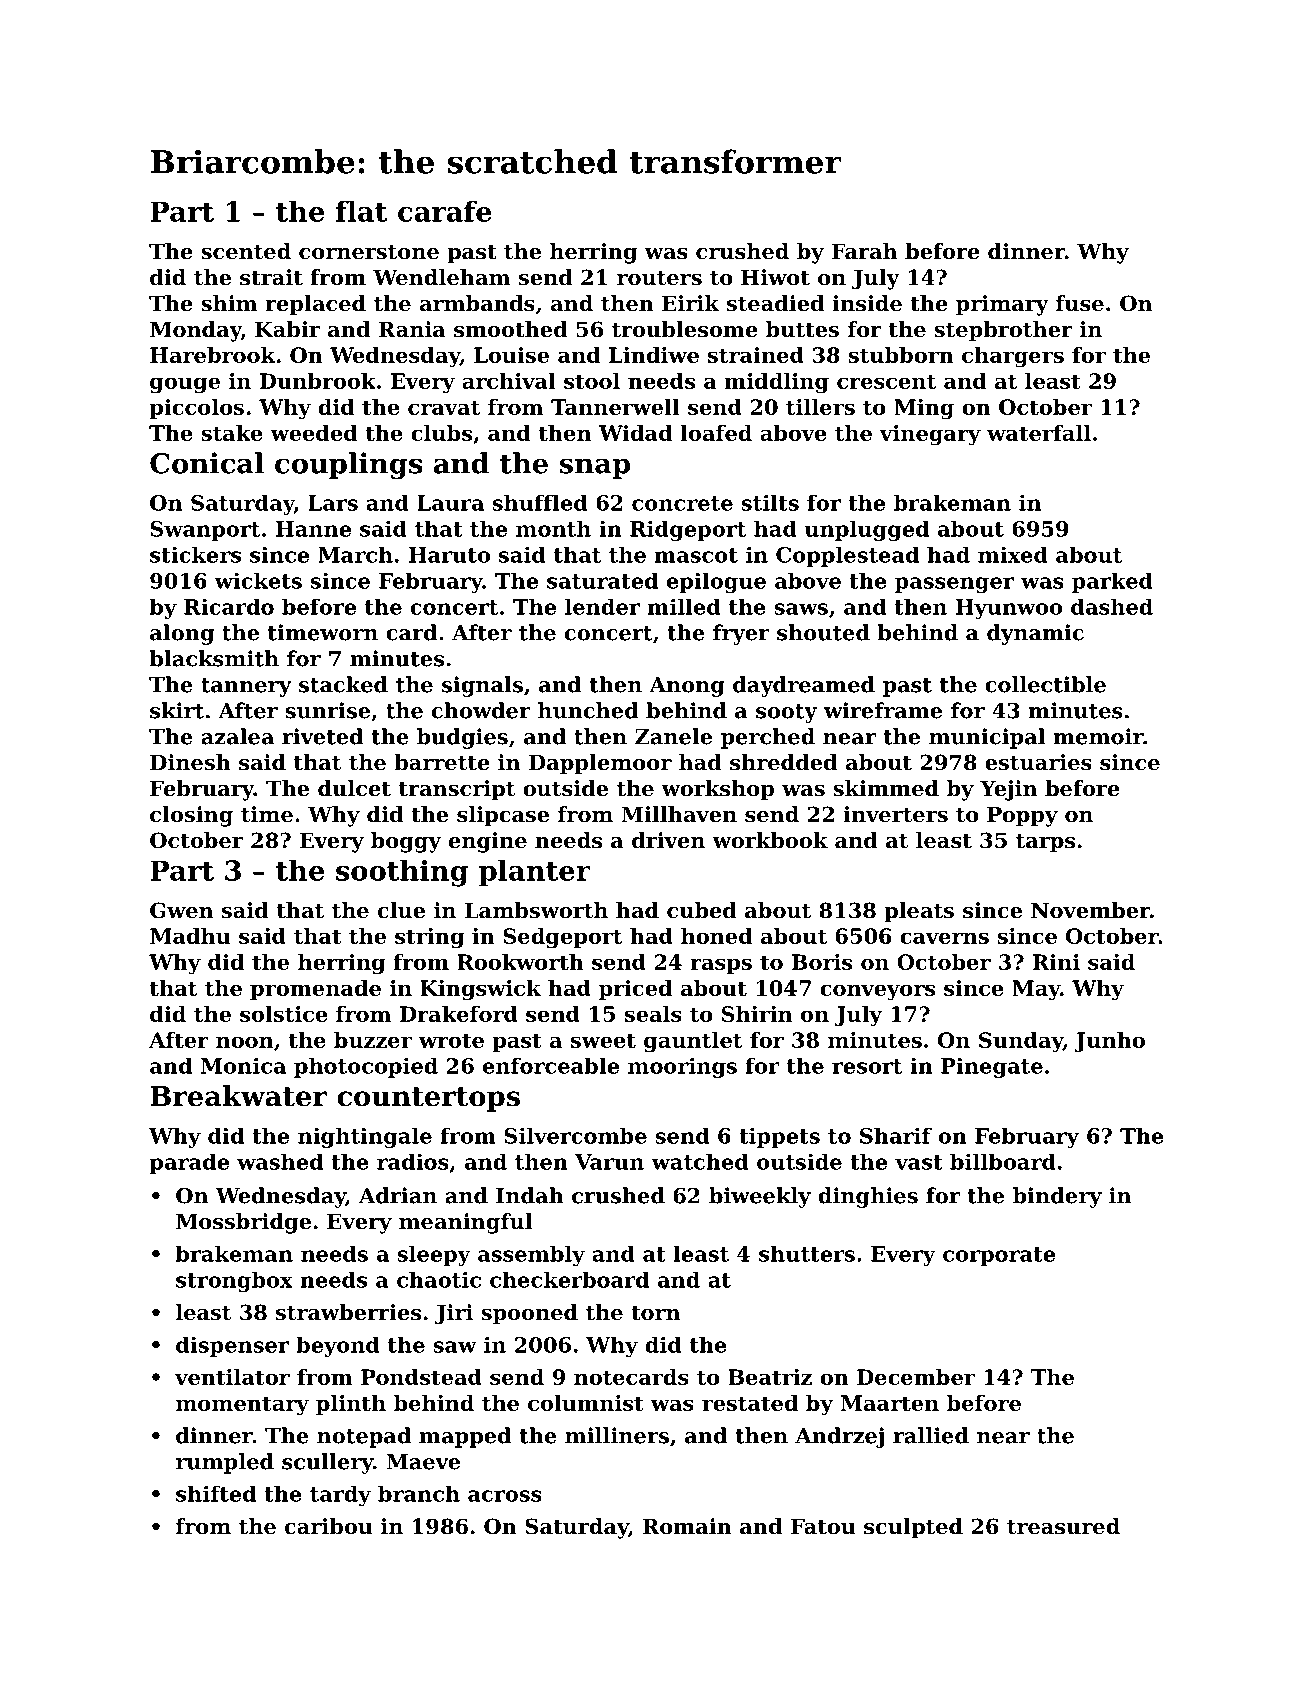 The width and height of the page is (1314, 1700). What do you see at coordinates (999, 1256) in the page?
I see `corporate` at bounding box center [999, 1256].
